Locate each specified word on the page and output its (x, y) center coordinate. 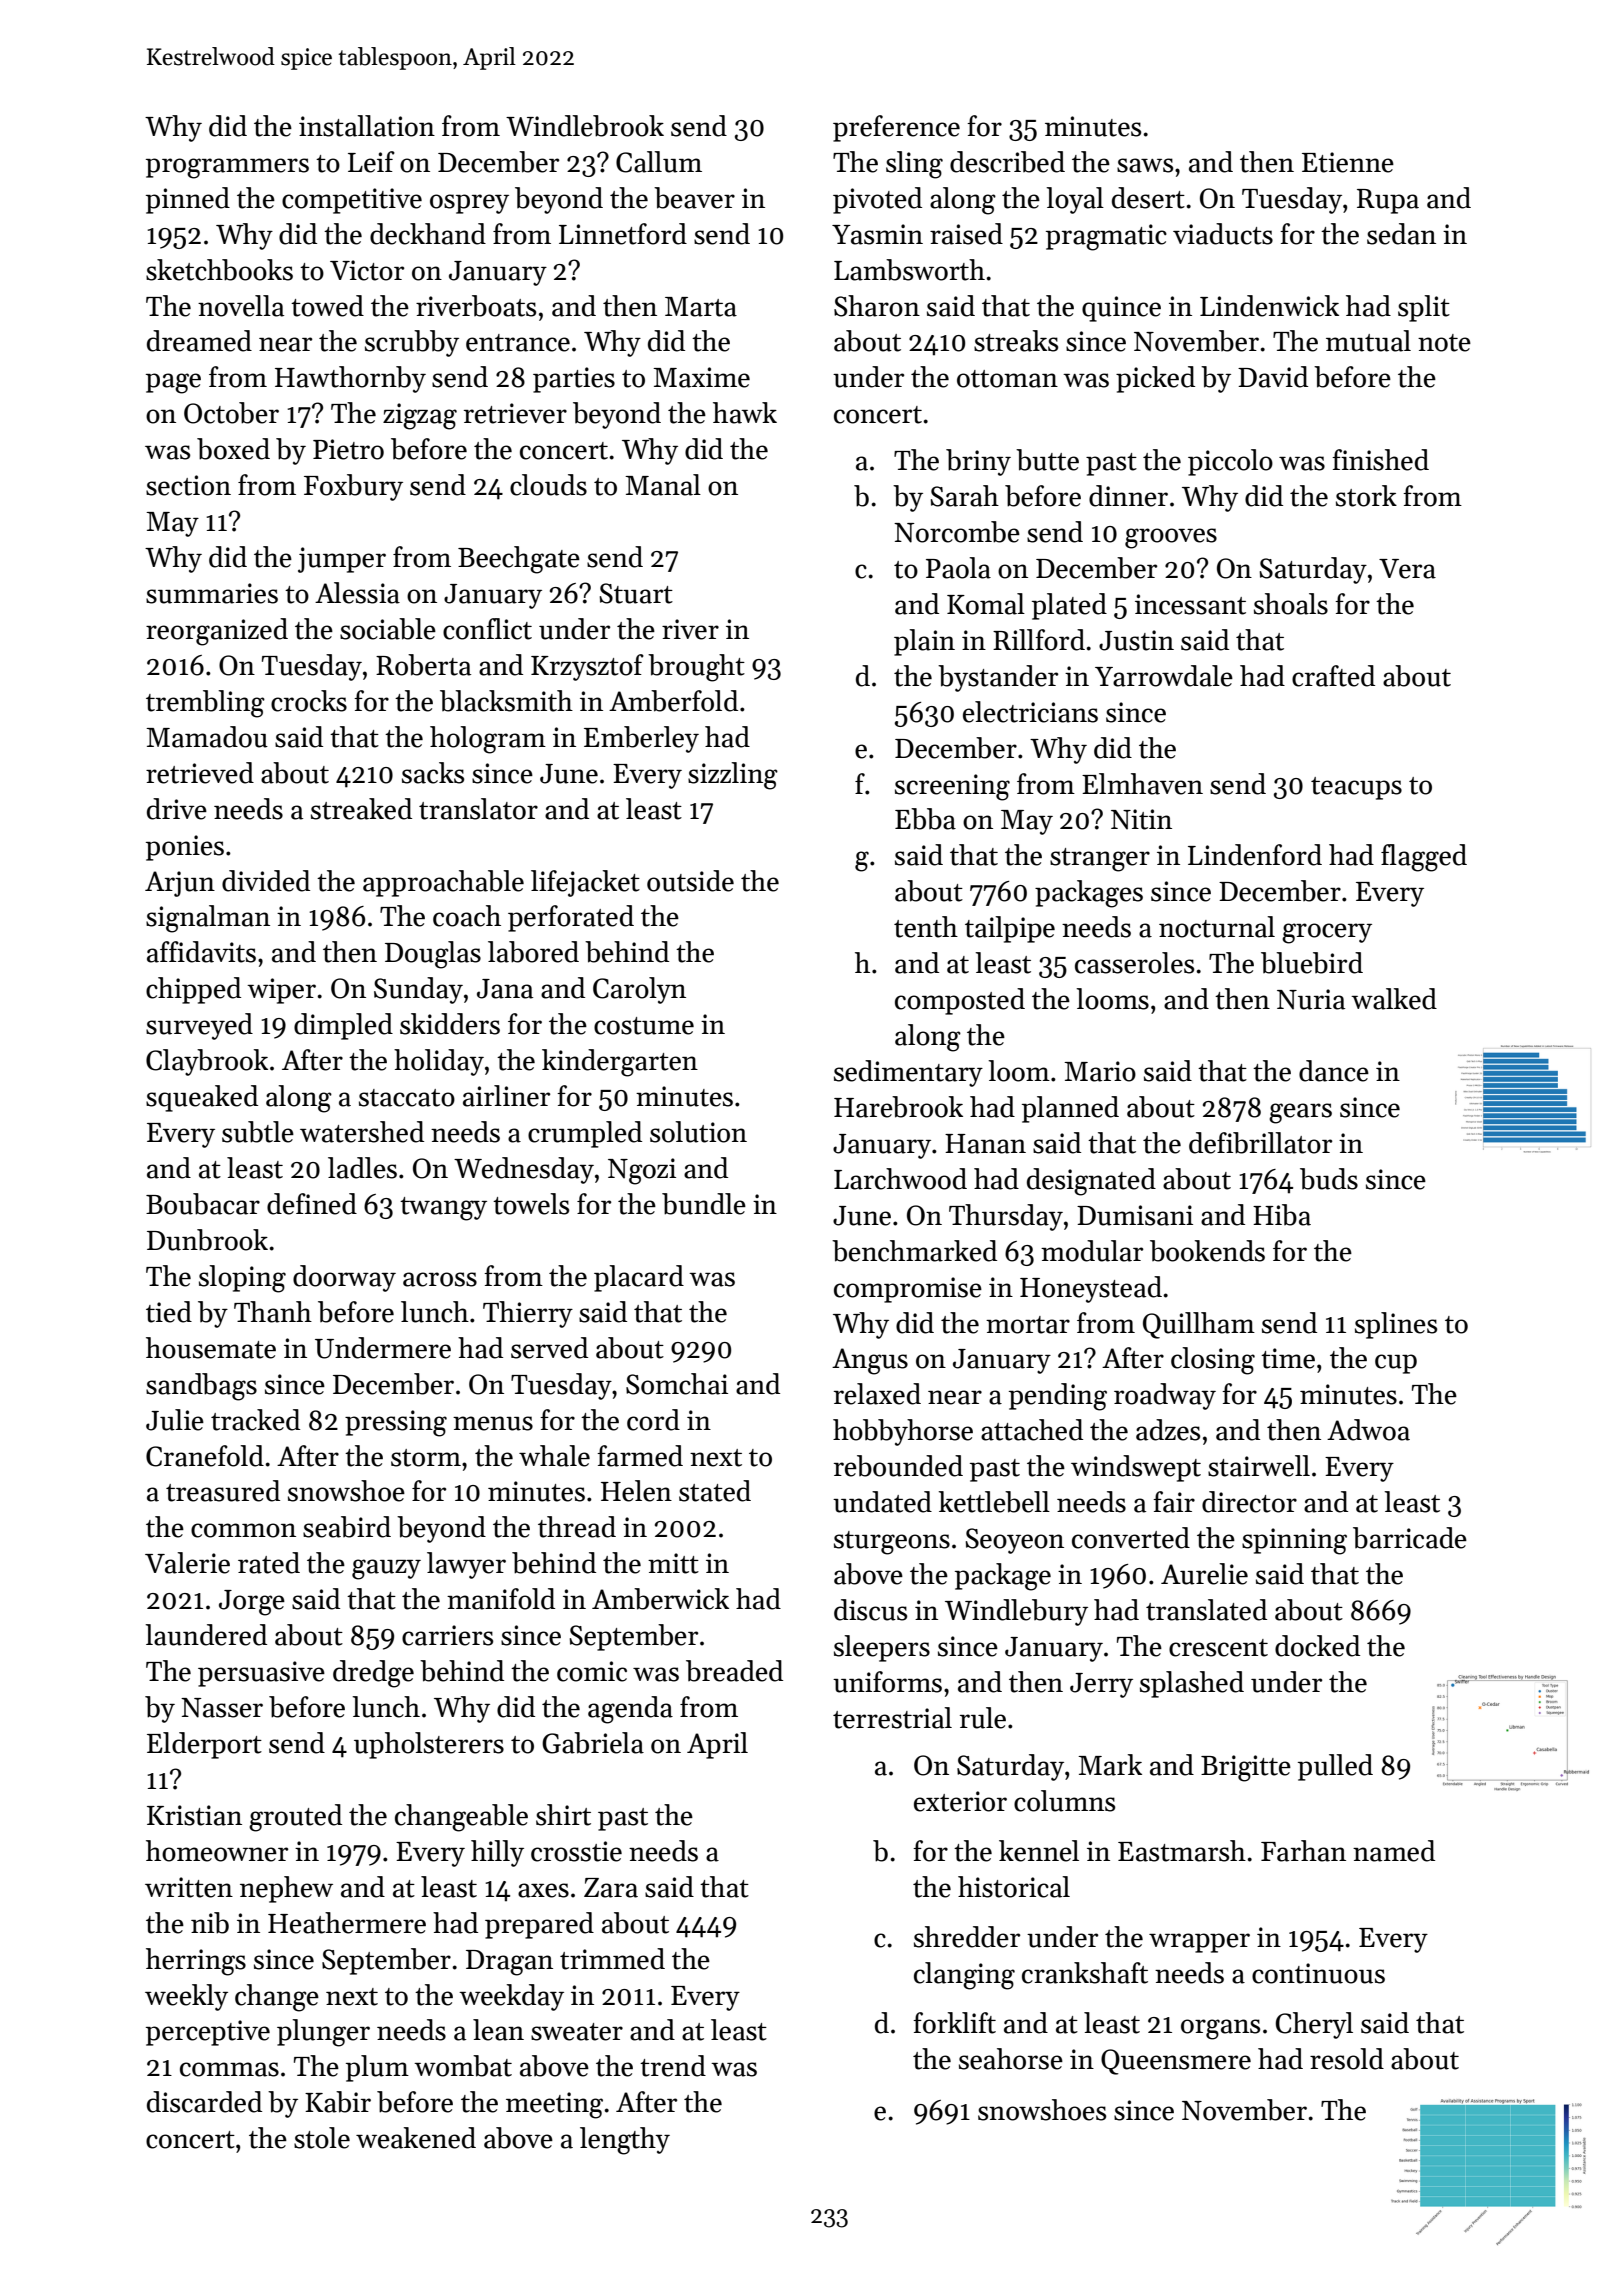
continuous (1318, 1973)
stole (322, 2138)
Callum (659, 162)
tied (169, 1312)
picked (1155, 379)
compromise (908, 1290)
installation (367, 126)
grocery (1327, 933)
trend (673, 2066)
